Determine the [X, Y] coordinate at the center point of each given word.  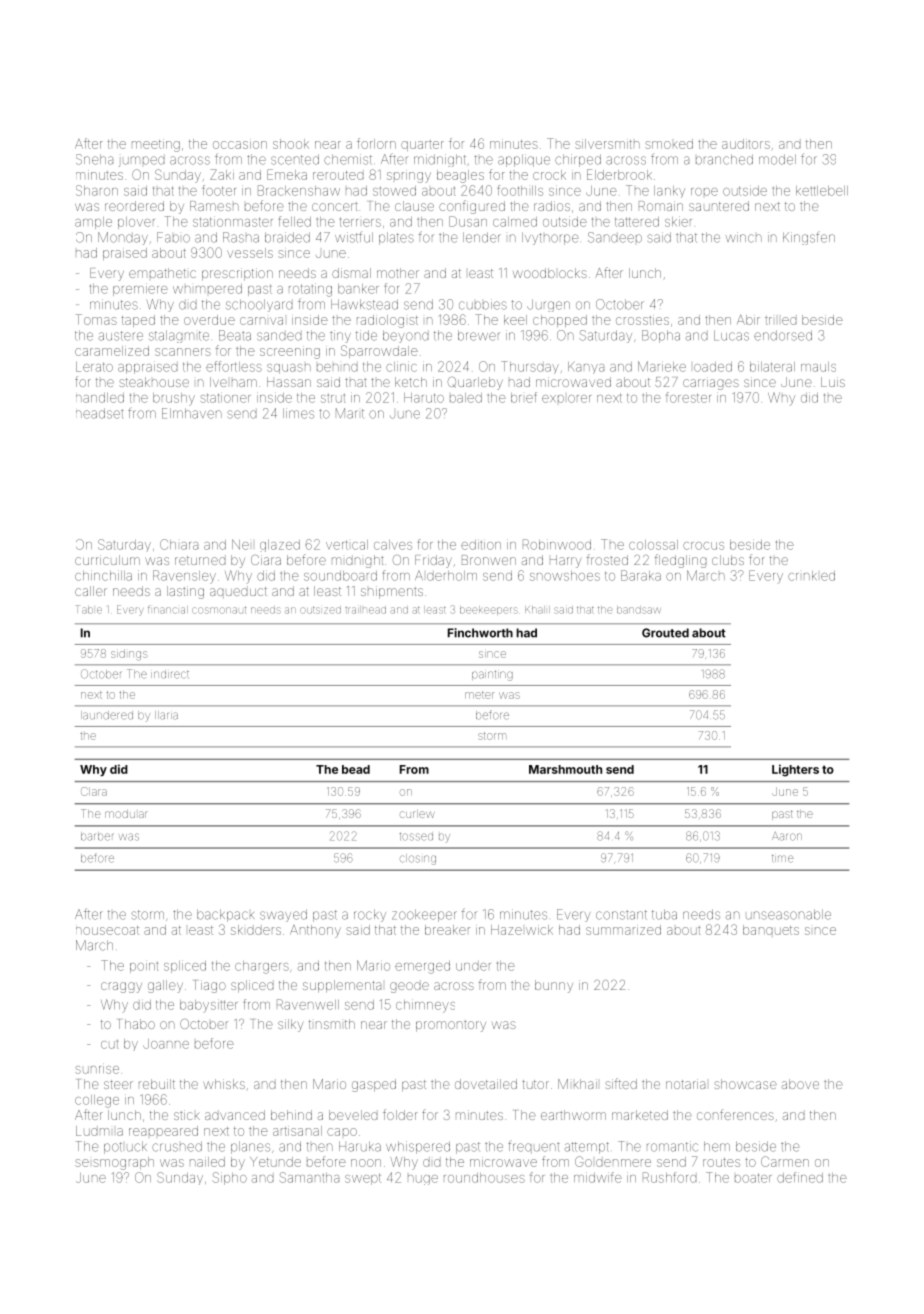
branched [724, 159]
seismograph [114, 1163]
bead [356, 769]
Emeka [287, 174]
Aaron [787, 836]
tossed [416, 837]
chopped [560, 321]
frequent [534, 1147]
